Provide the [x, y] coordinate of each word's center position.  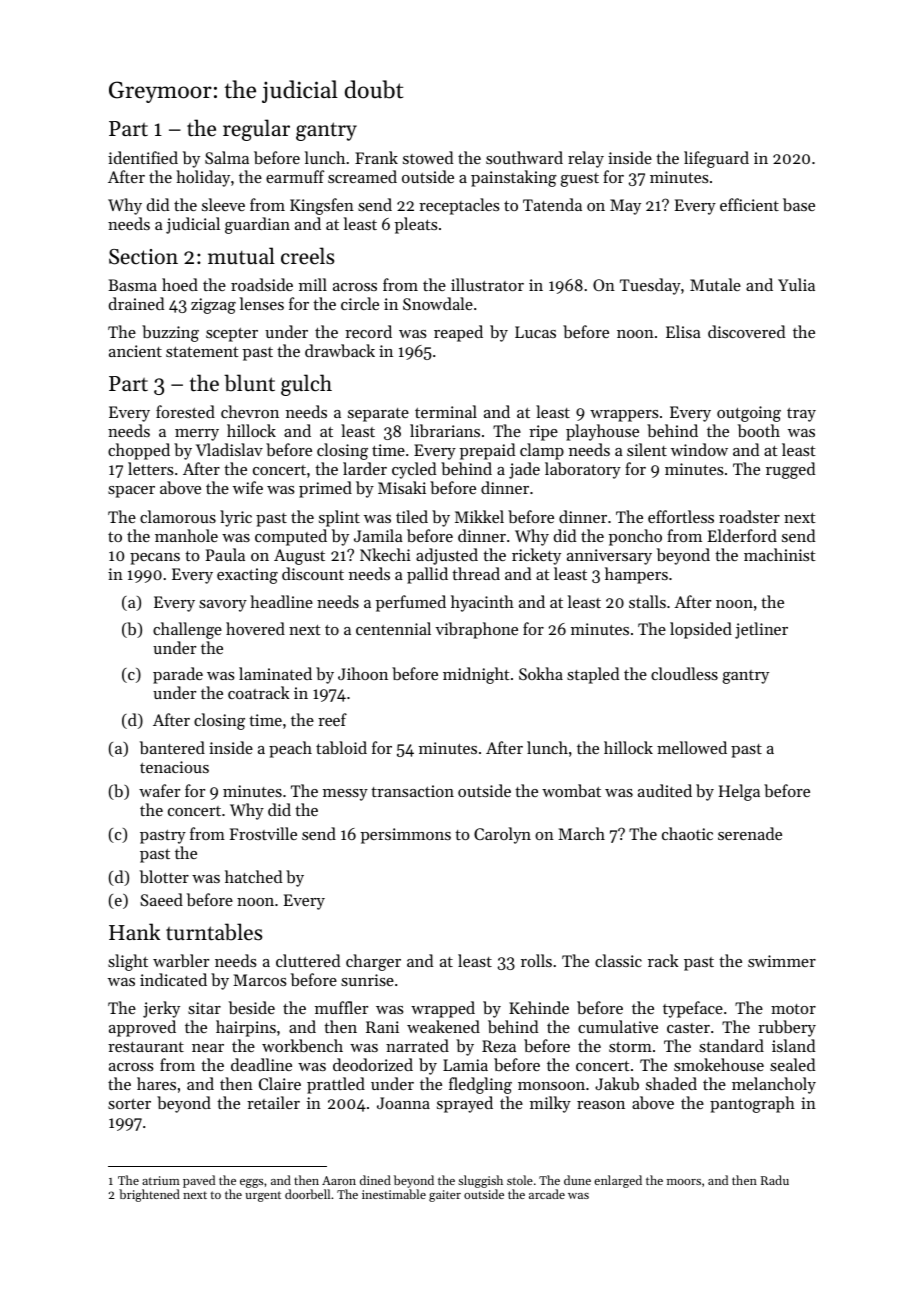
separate [378, 415]
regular [256, 130]
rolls [536, 960]
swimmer [782, 961]
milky [550, 1104]
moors [684, 1182]
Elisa [683, 331]
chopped [139, 451]
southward [524, 157]
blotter [164, 876]
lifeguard [716, 159]
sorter [129, 1104]
